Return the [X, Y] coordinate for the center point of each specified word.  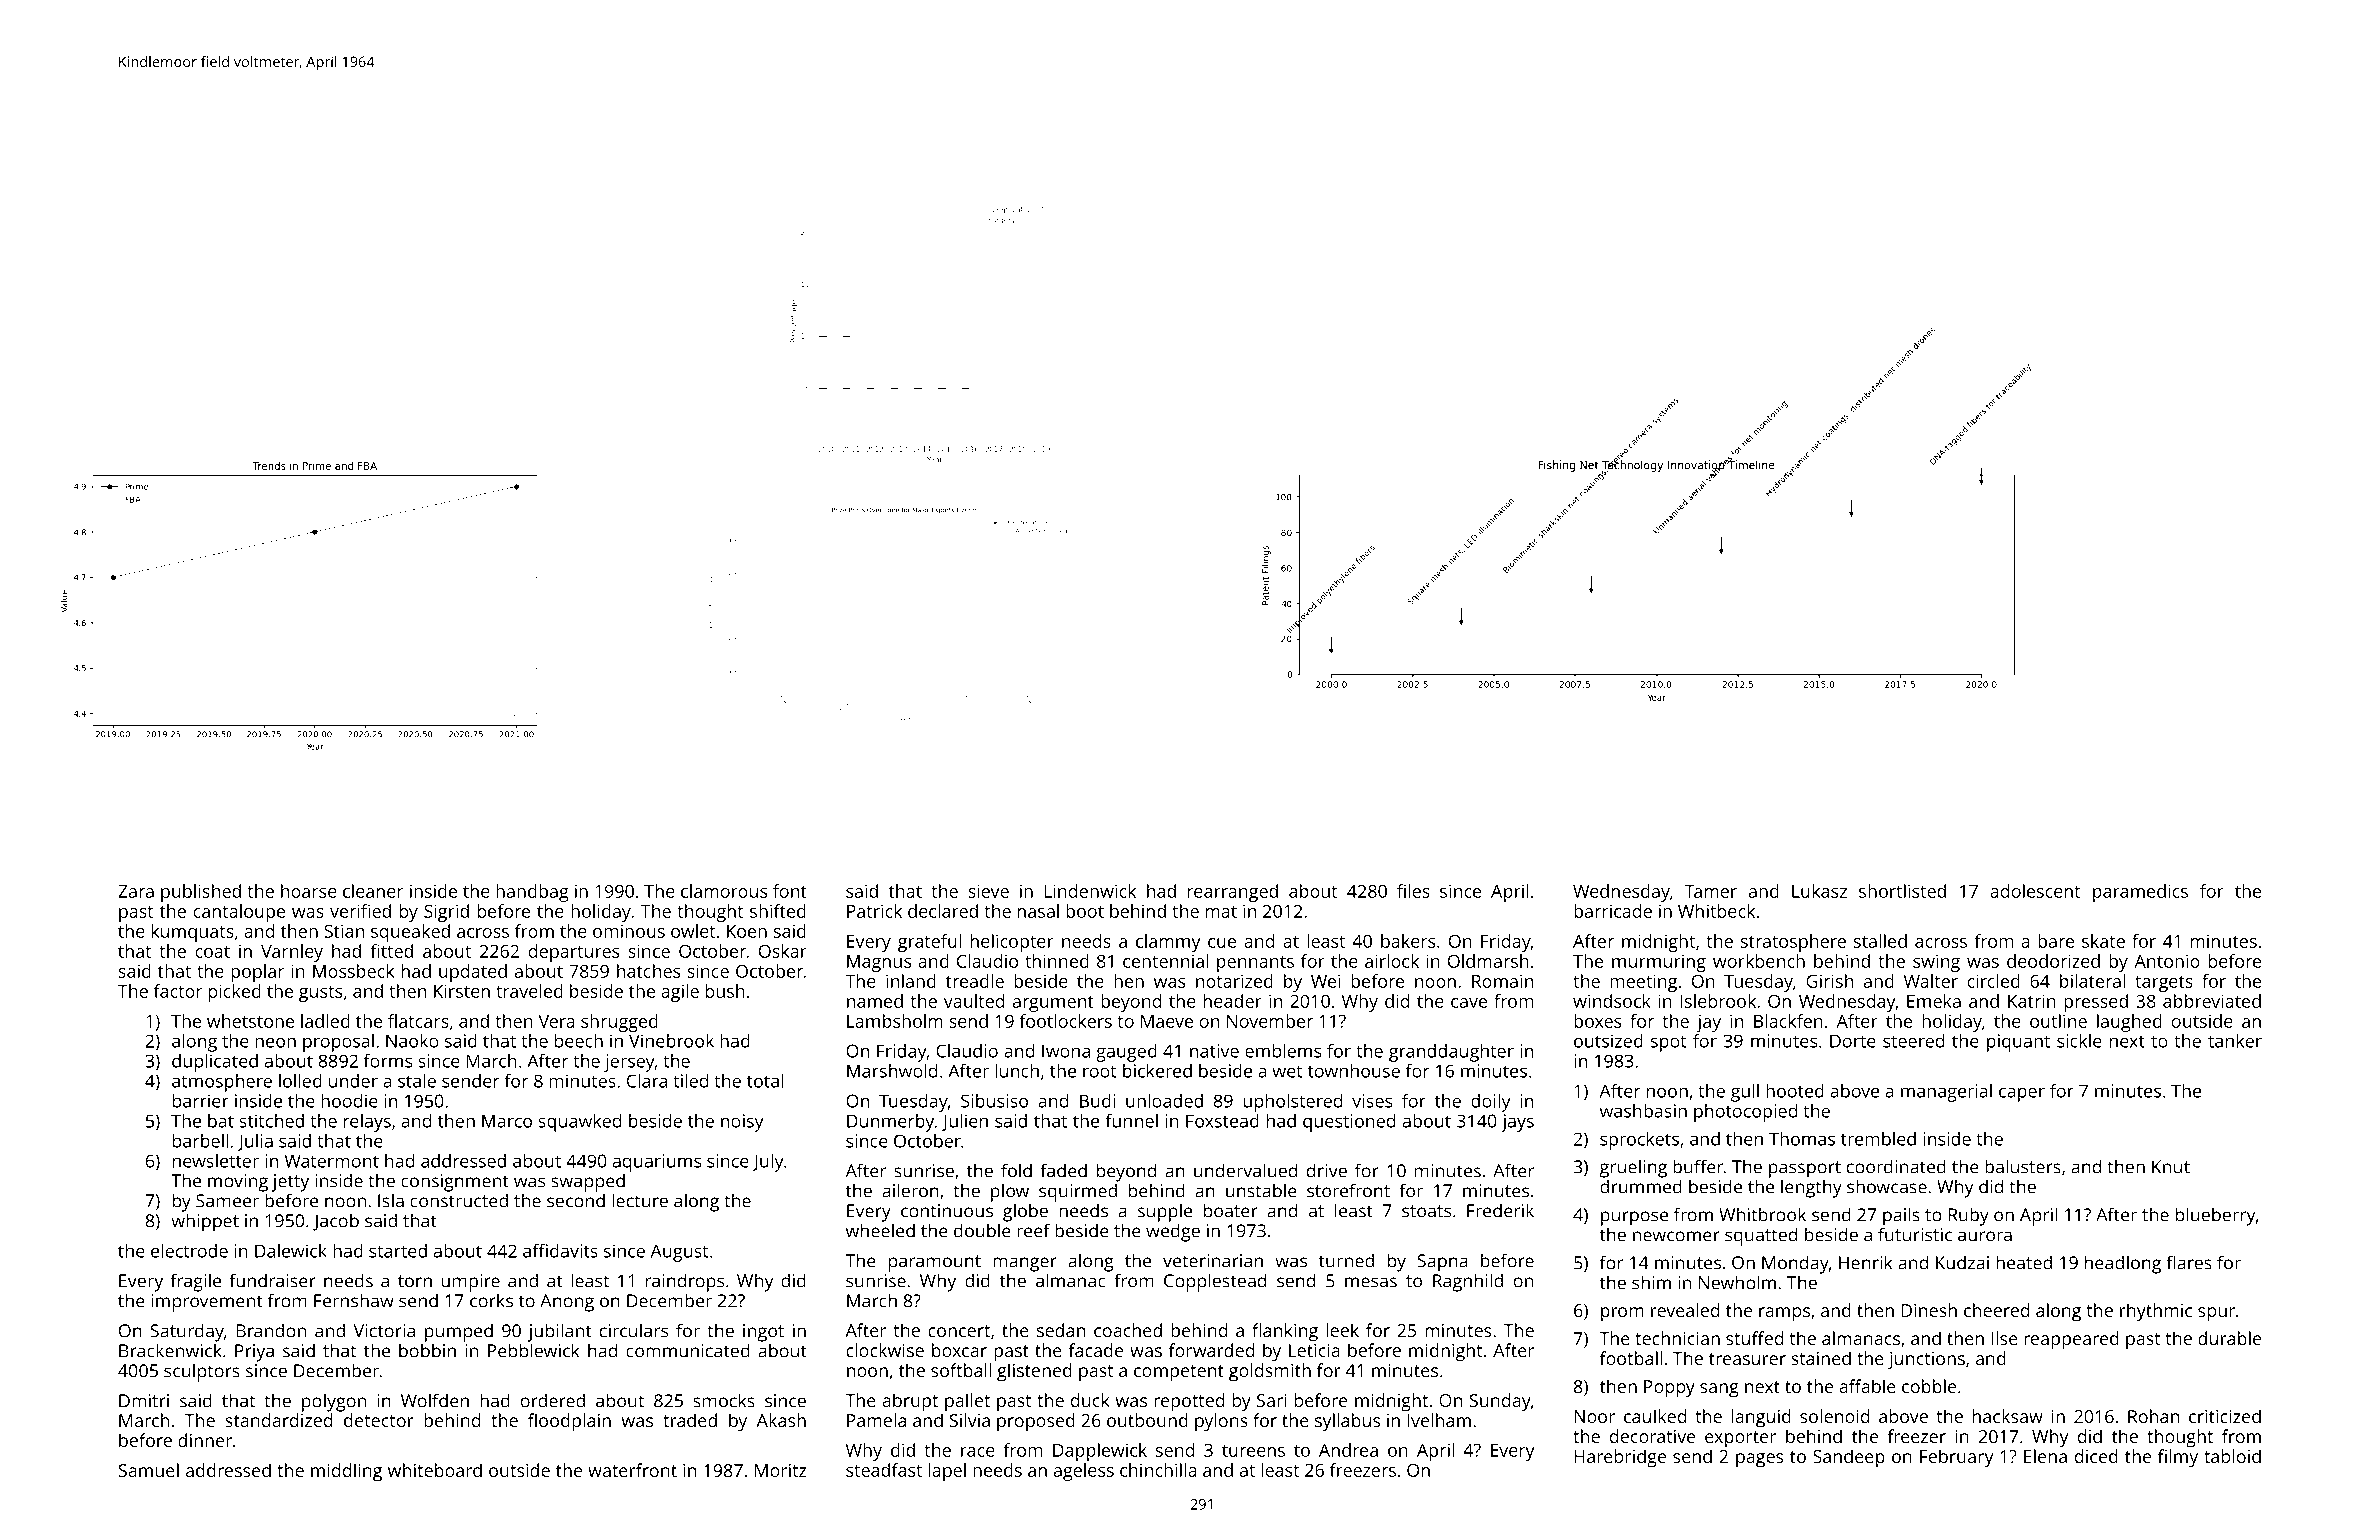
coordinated [1896, 1166]
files [1413, 891]
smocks [724, 1400]
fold [1016, 1170]
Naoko [412, 1041]
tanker [2235, 1041]
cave [1469, 1003]
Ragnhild [1468, 1282]
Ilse [2004, 1338]
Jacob [336, 1222]
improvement [207, 1303]
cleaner [373, 891]
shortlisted [1902, 891]
